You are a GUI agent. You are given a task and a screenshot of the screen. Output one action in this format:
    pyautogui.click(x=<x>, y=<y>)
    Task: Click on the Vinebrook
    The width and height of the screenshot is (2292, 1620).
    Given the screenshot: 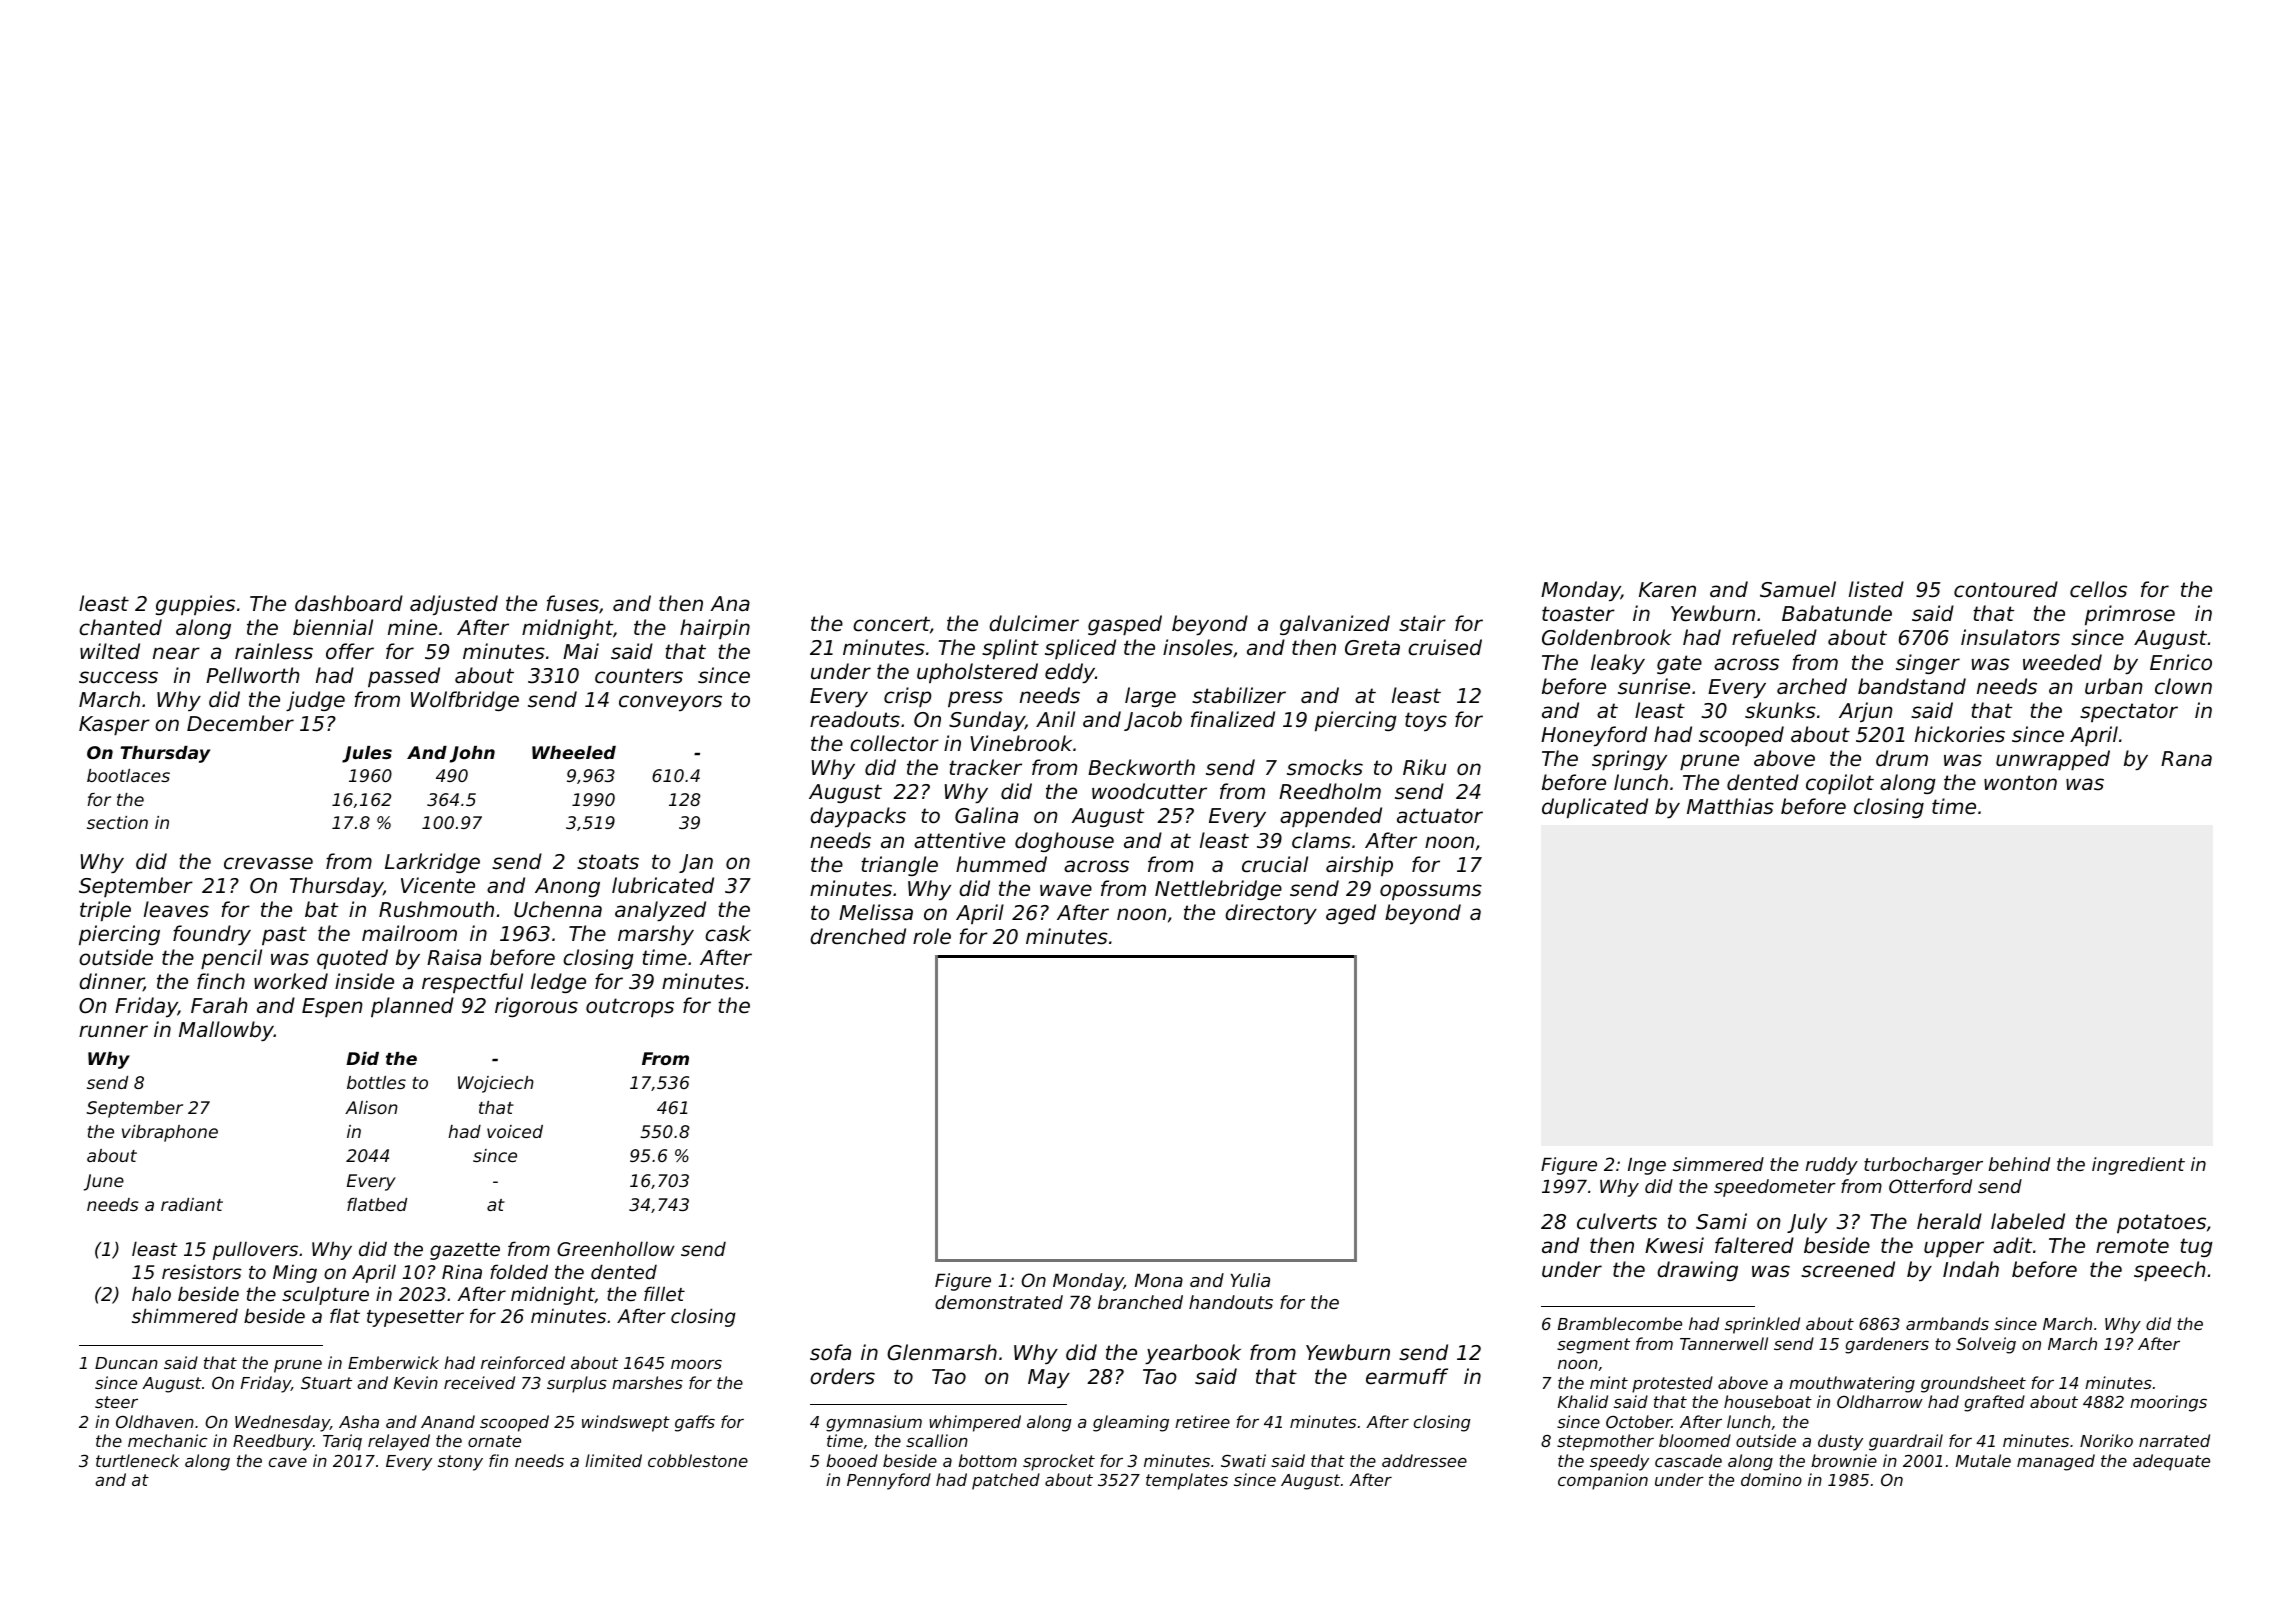 What is the action you would take?
    pyautogui.click(x=1021, y=743)
